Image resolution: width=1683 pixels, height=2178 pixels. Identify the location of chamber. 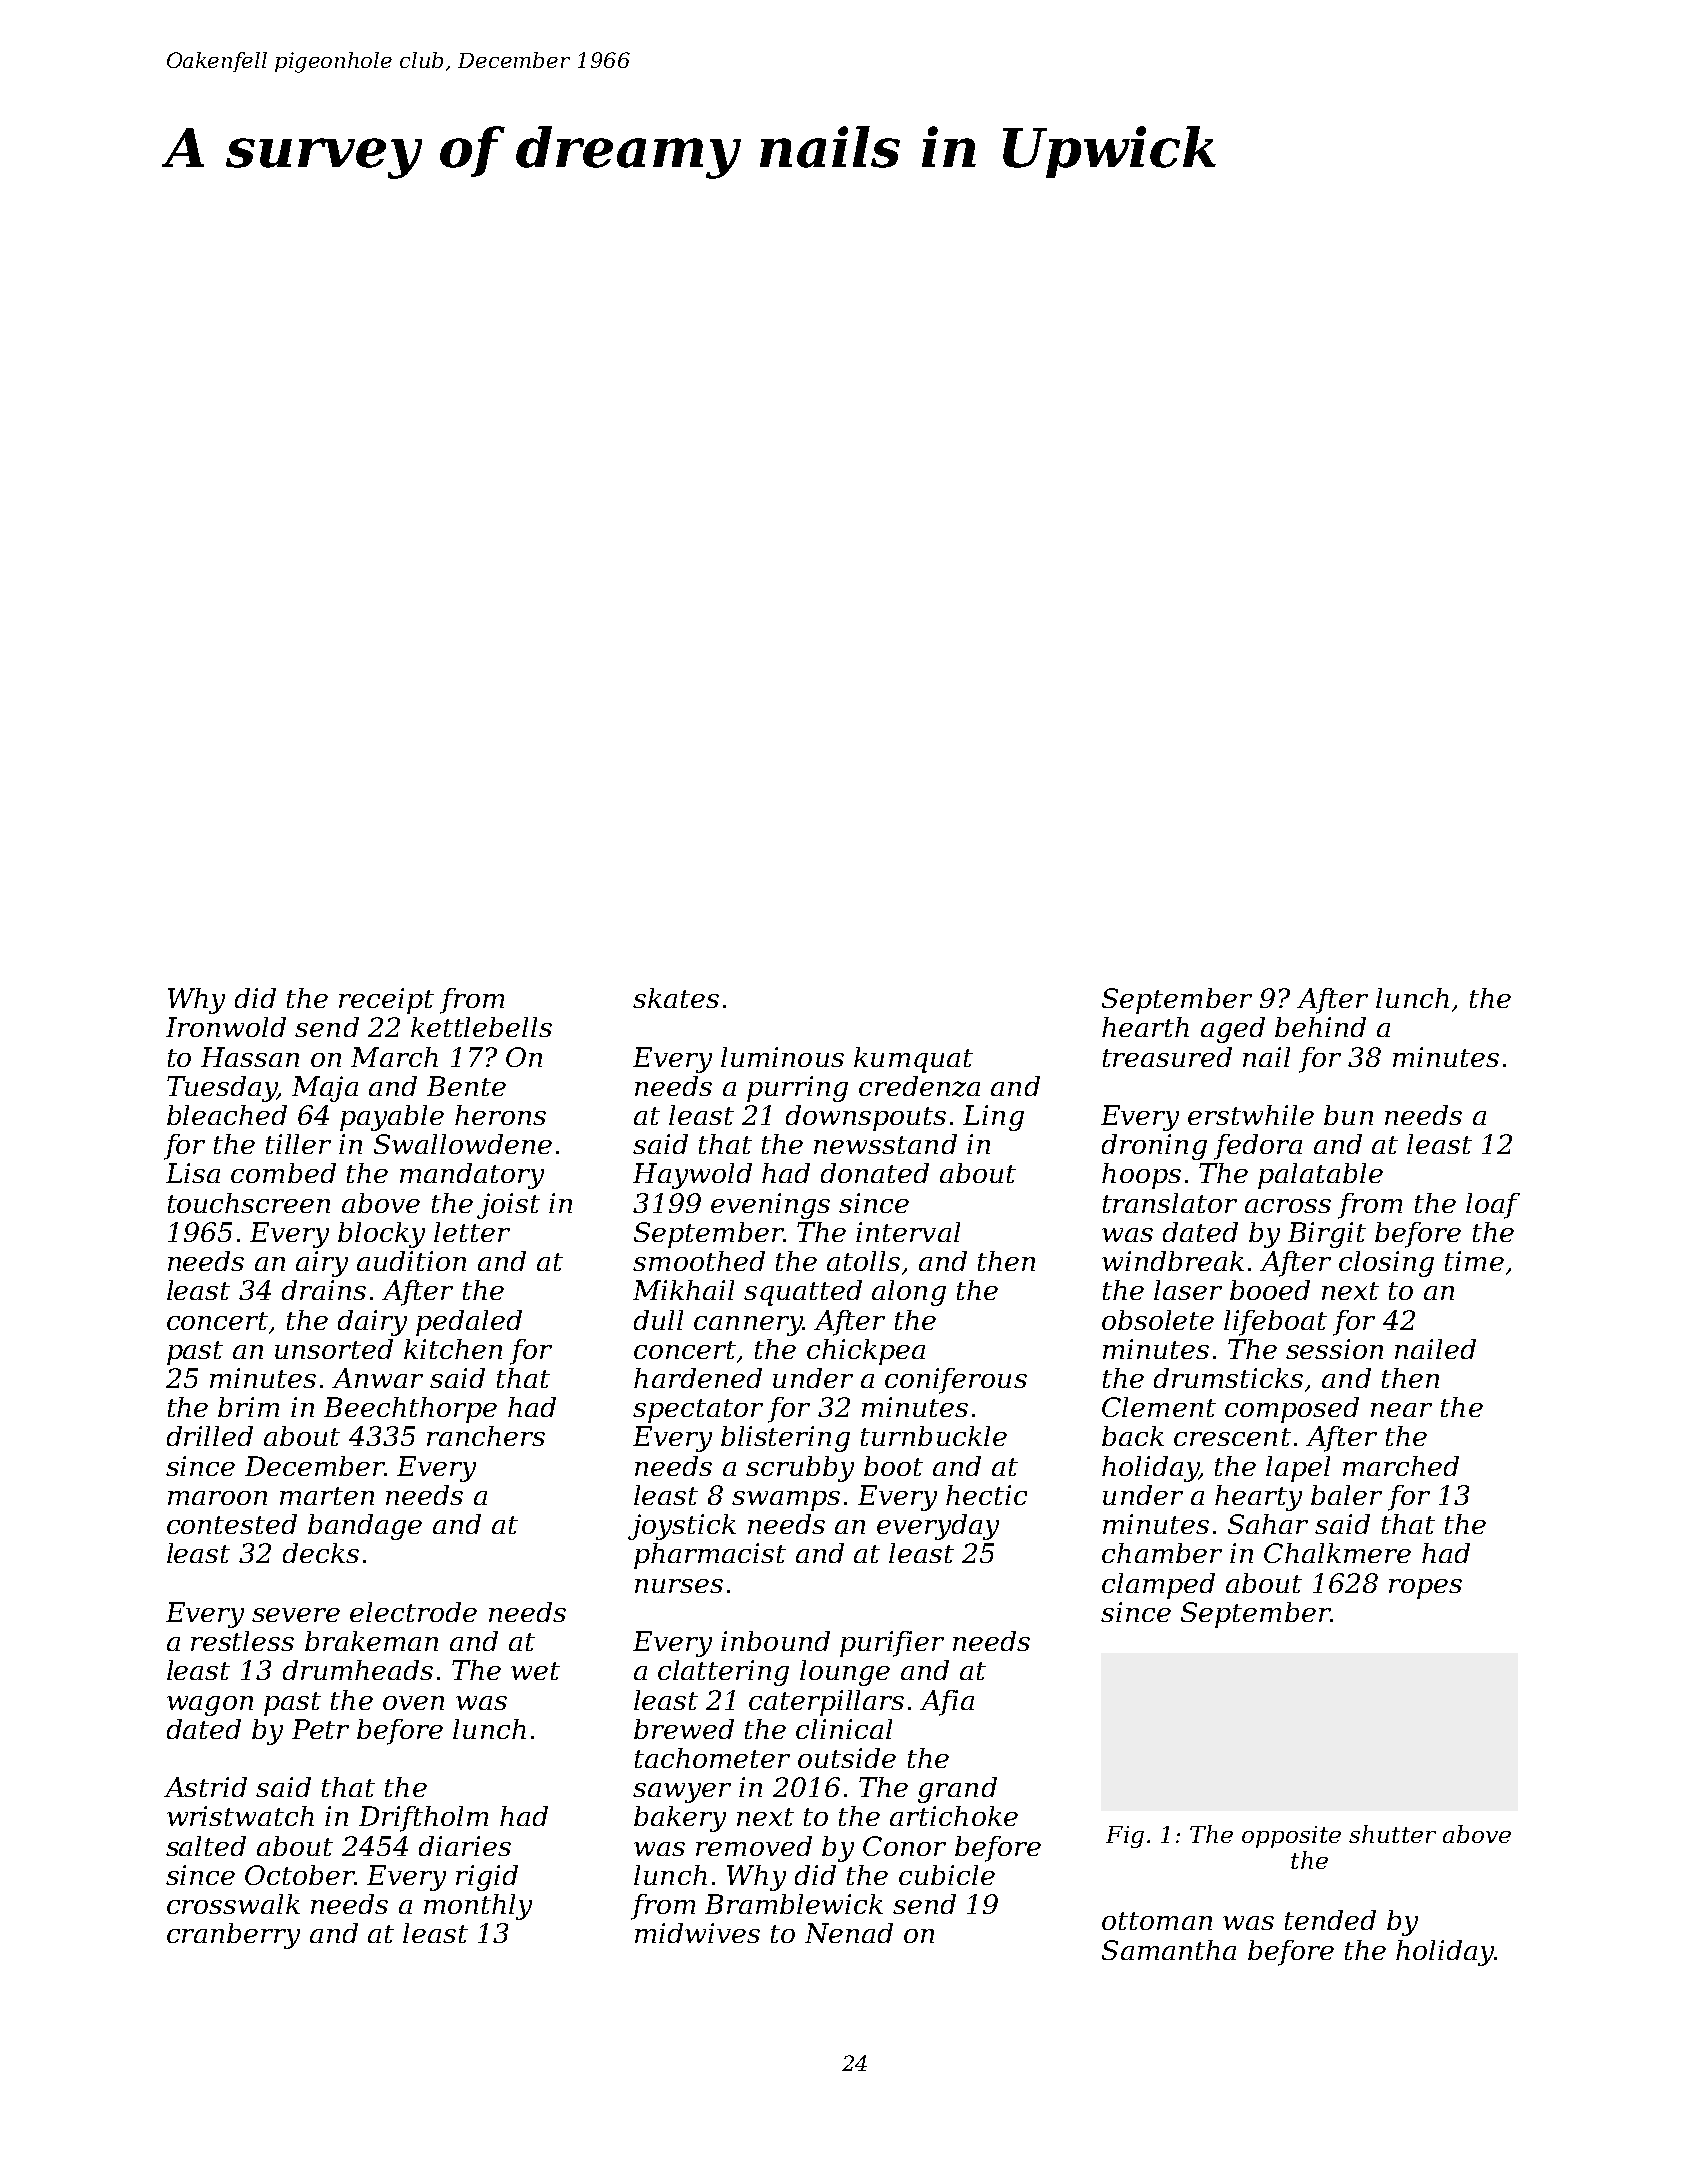
(1162, 1553).
